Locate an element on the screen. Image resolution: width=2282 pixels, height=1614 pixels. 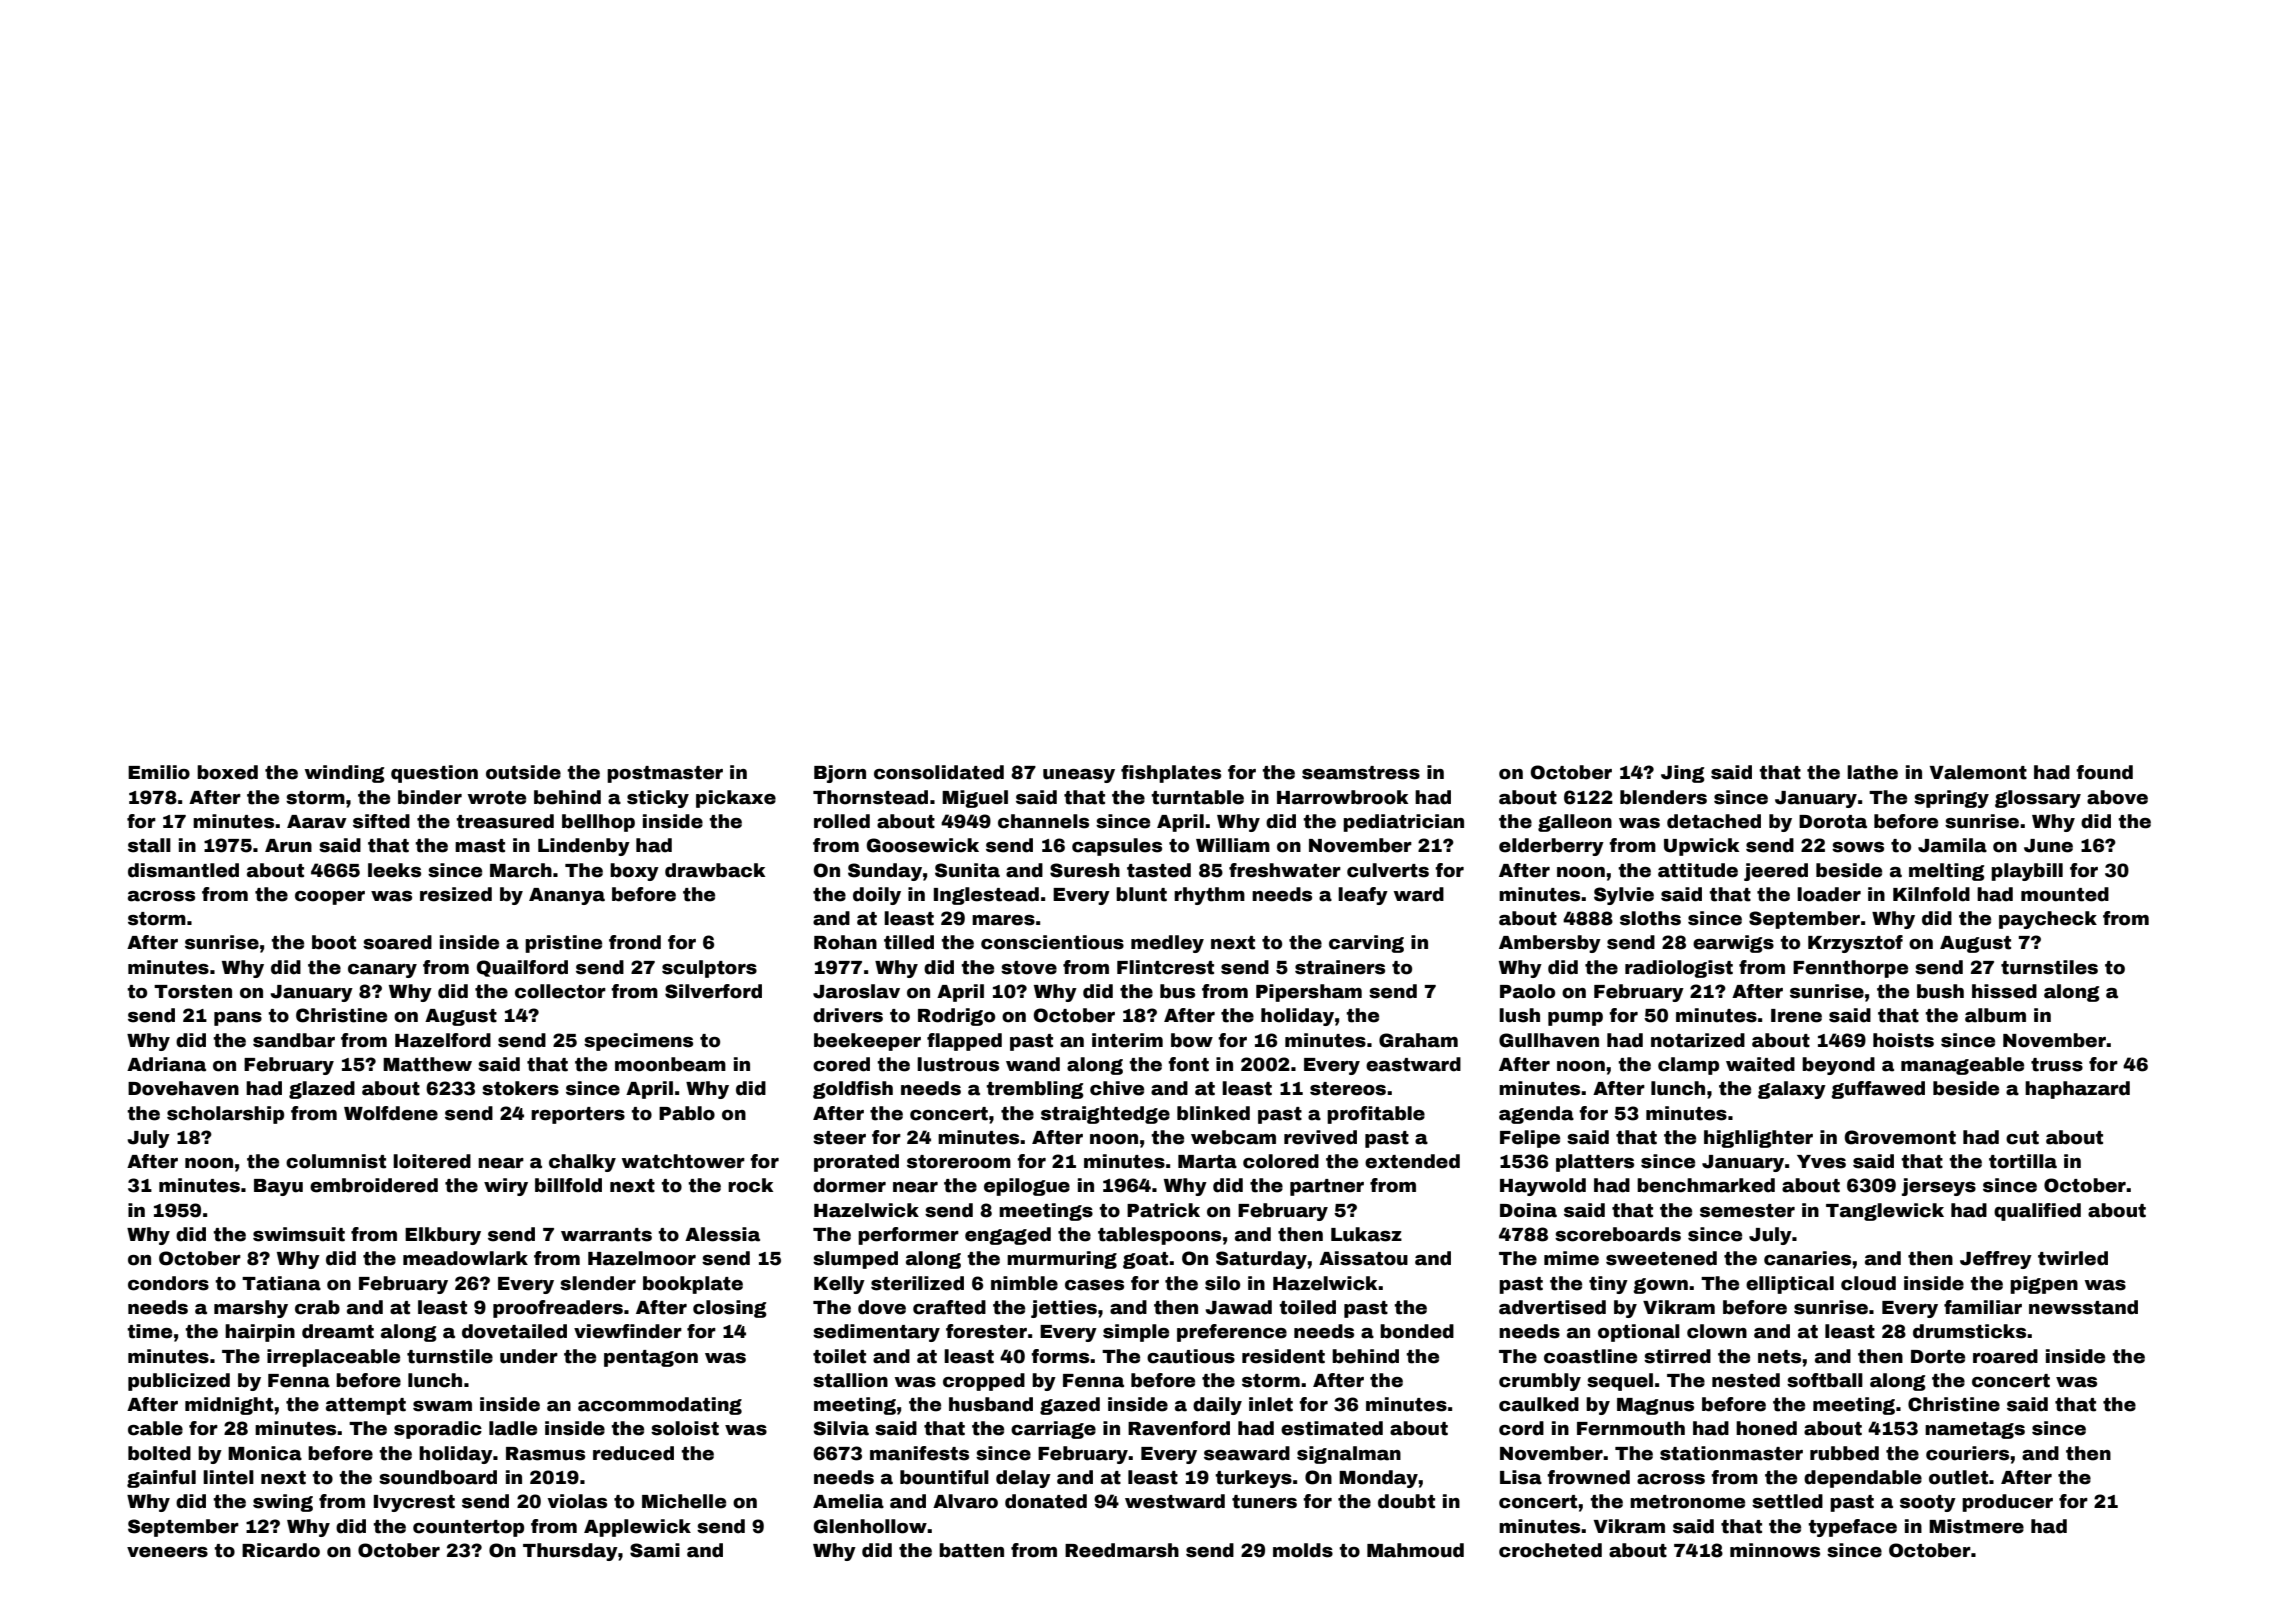
Rasmus is located at coordinates (545, 1454).
